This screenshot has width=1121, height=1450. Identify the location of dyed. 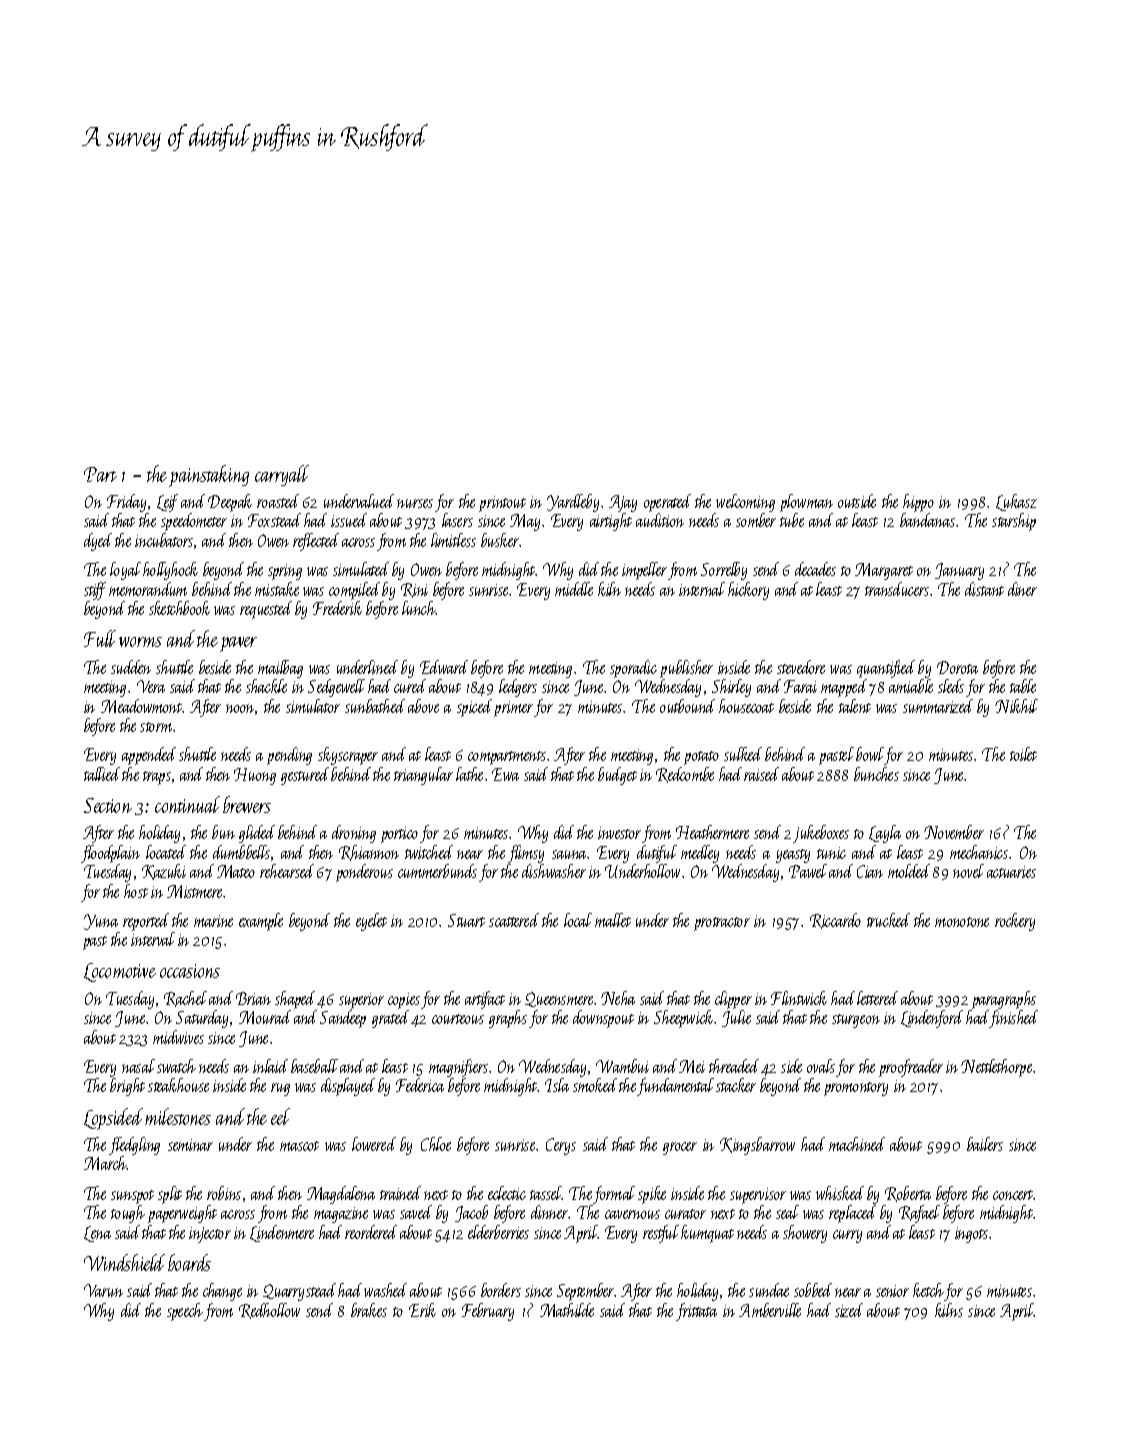
(98, 542).
